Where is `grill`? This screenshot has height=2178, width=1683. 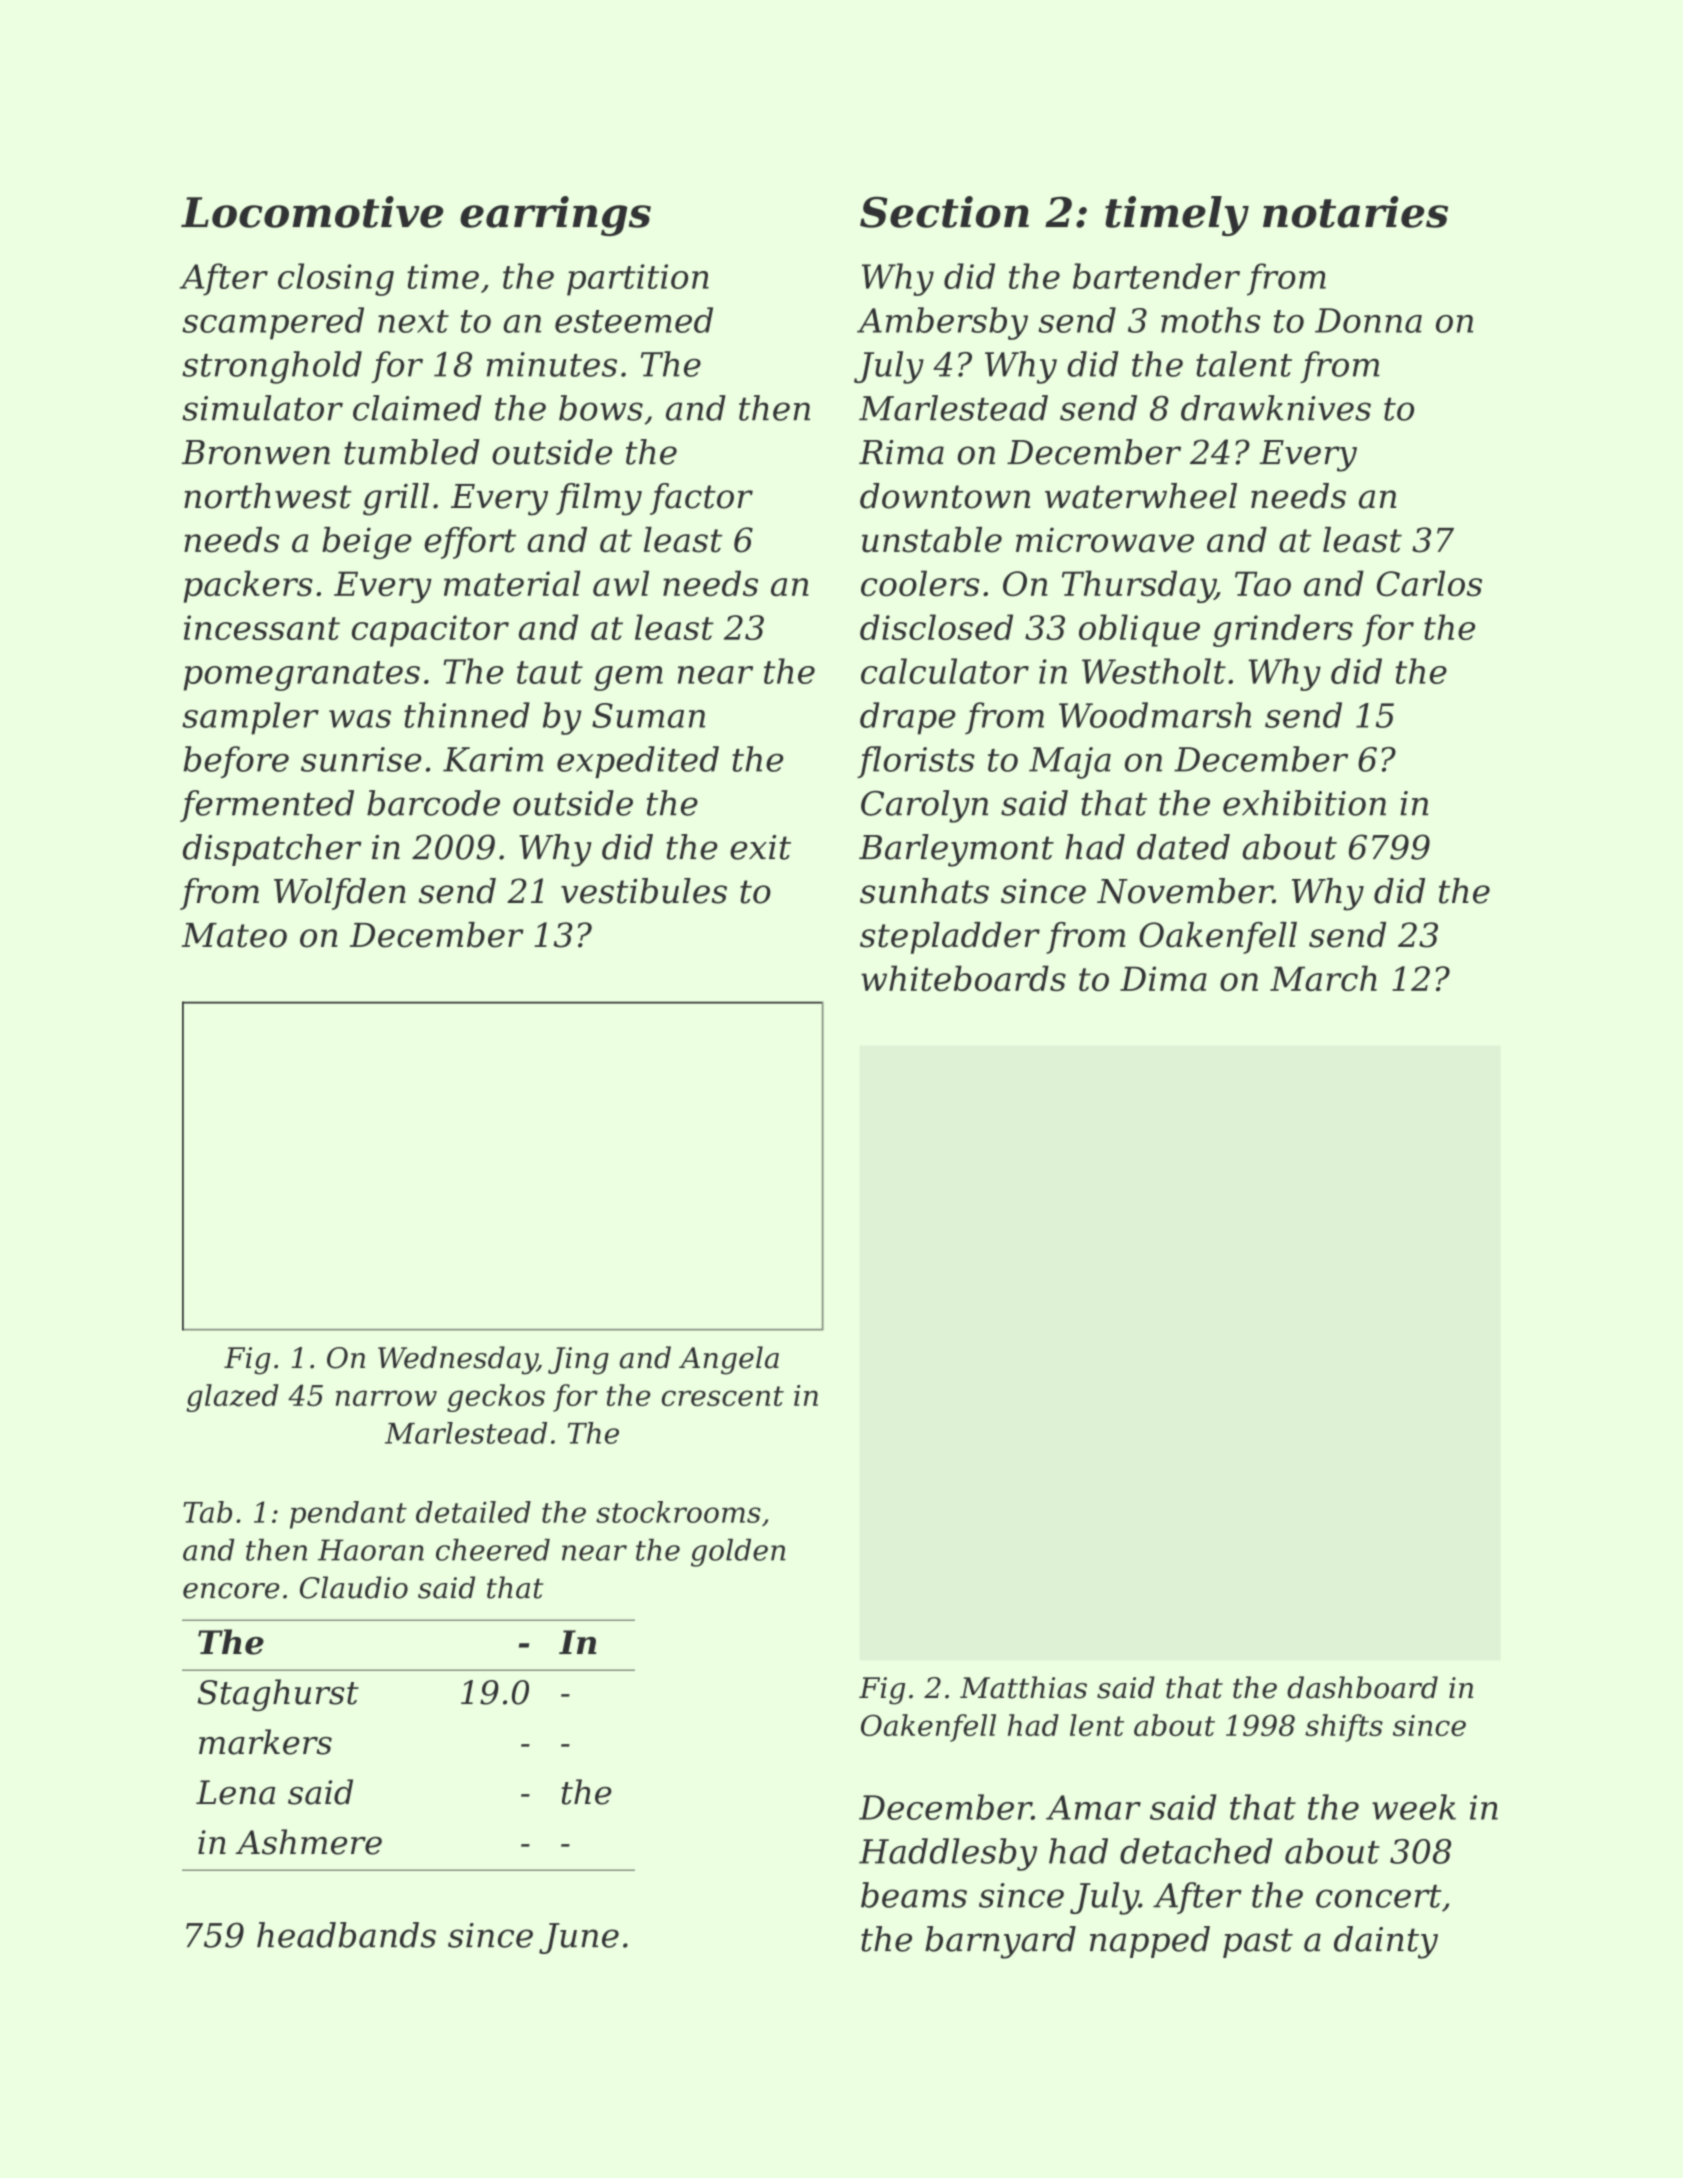 grill is located at coordinates (396, 499).
